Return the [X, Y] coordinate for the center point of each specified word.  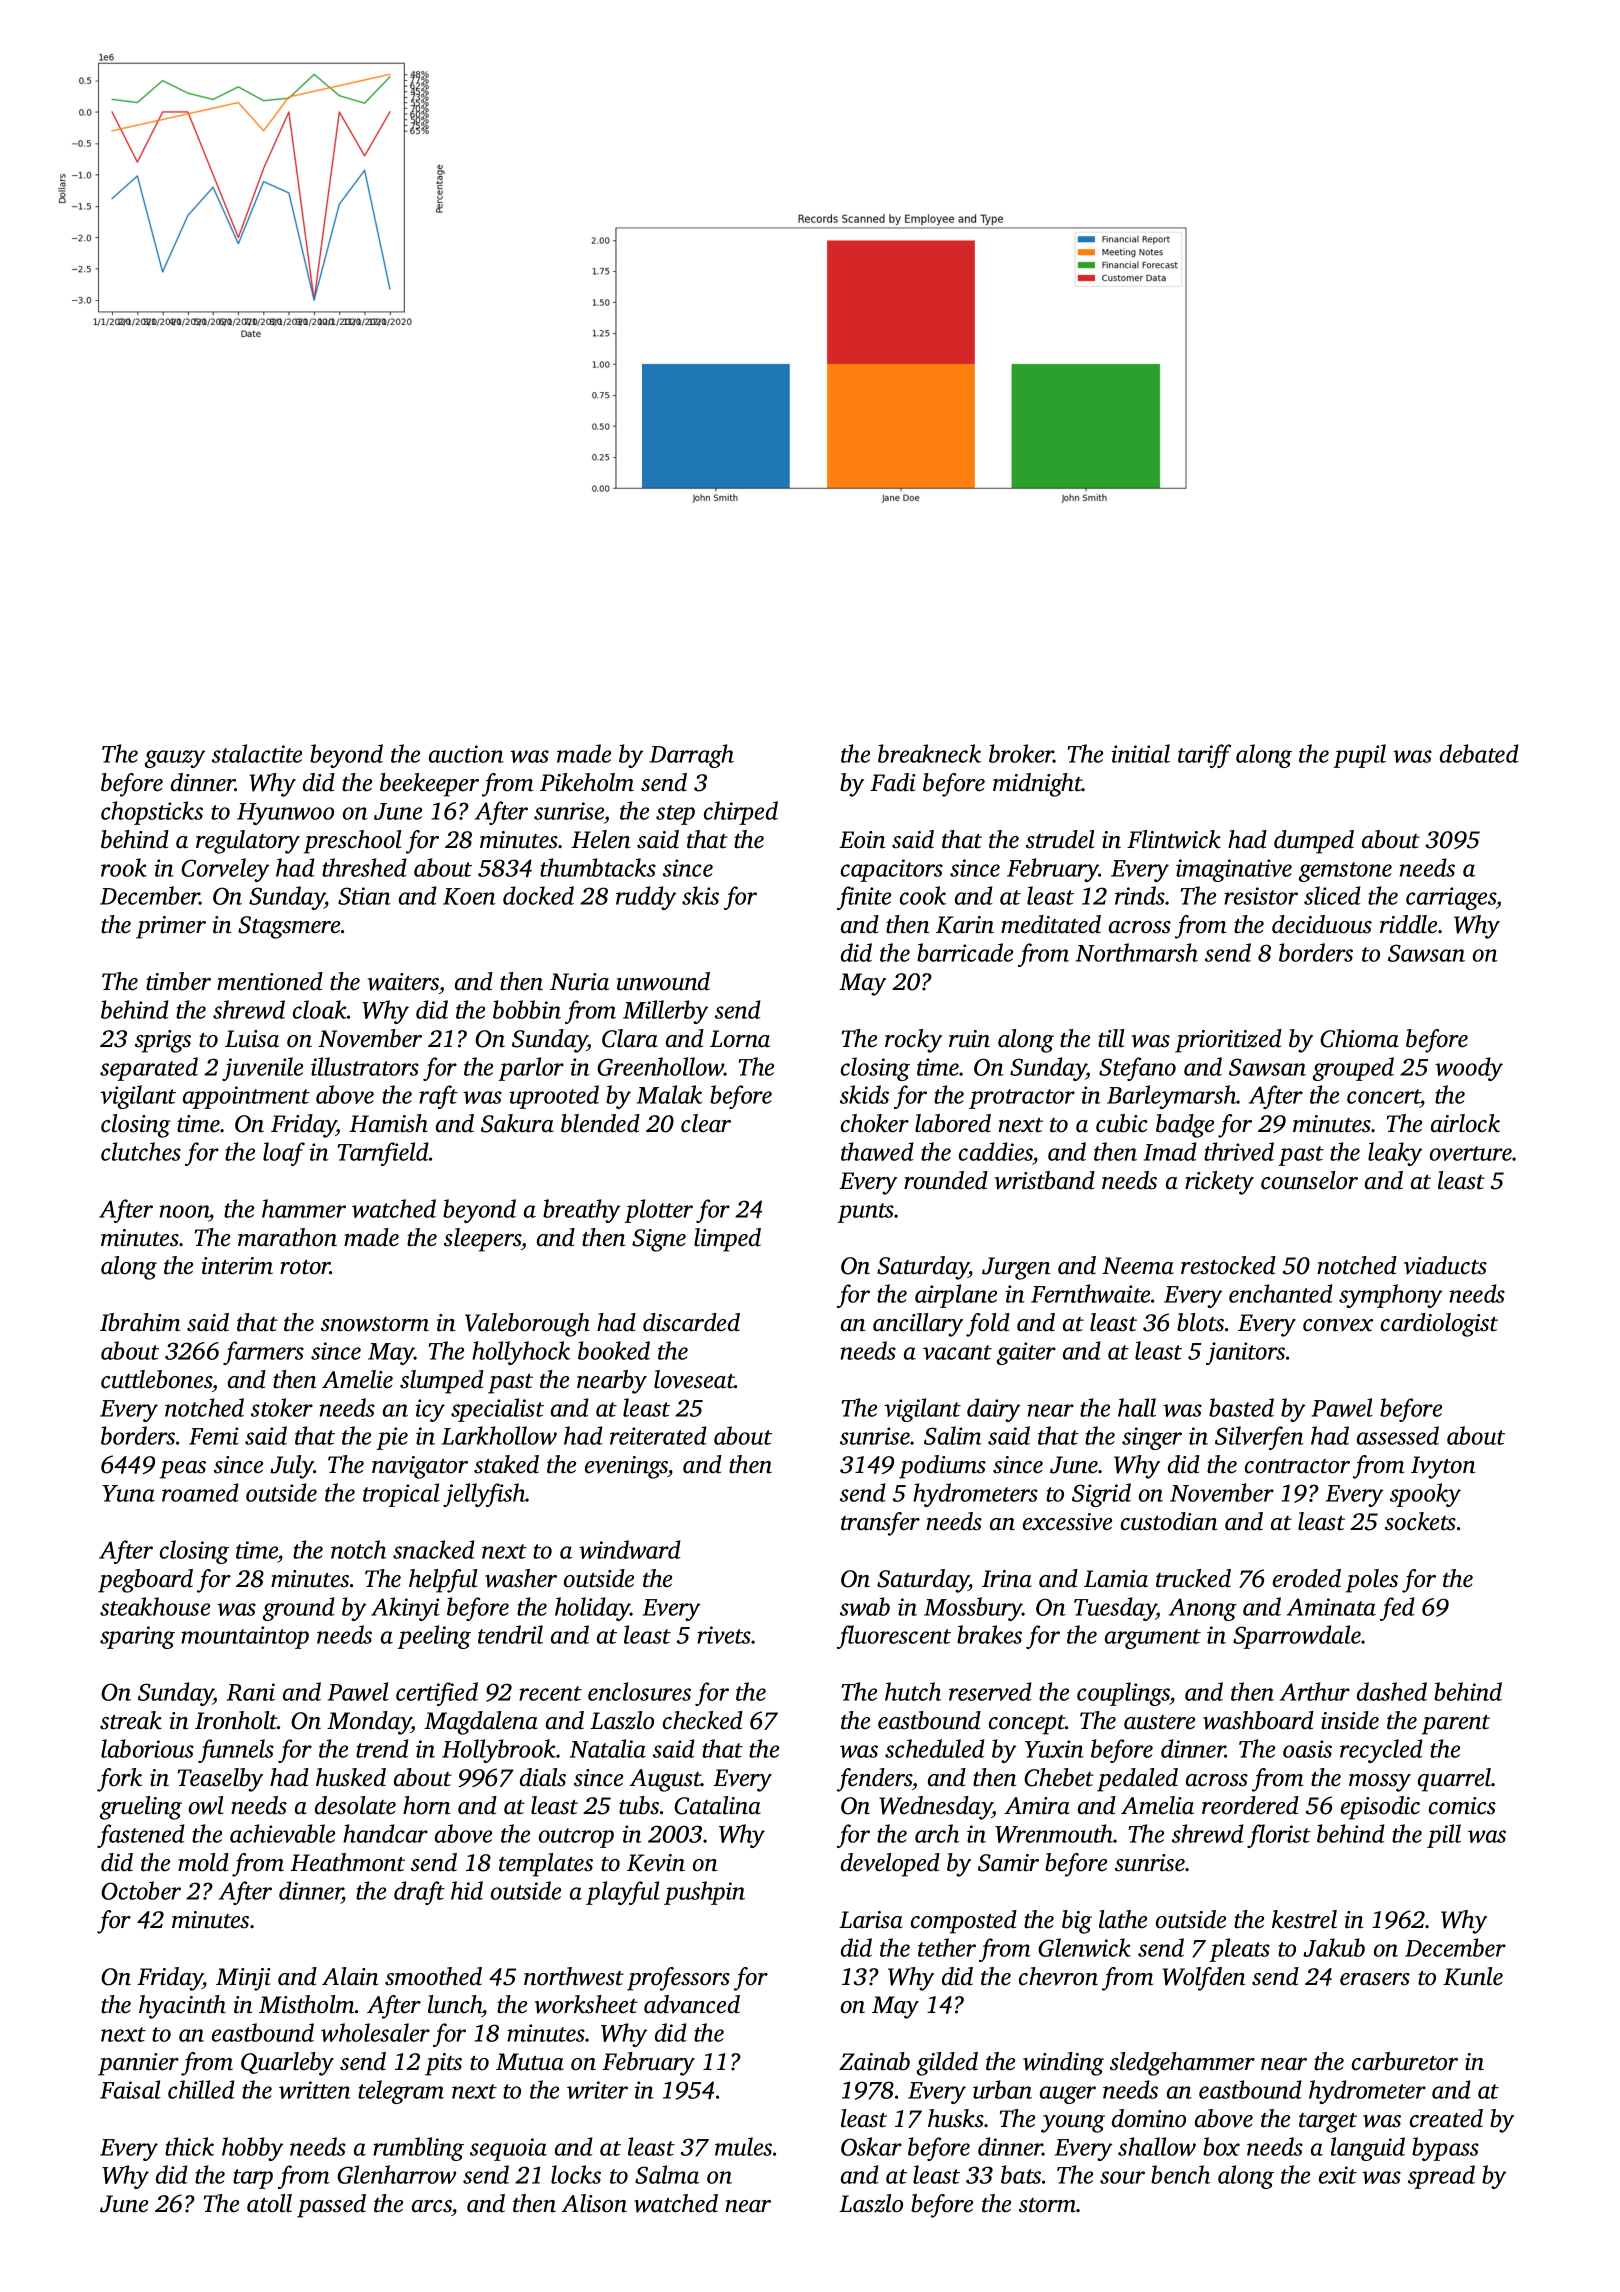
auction [466, 754]
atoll [269, 2203]
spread [1441, 2177]
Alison [594, 2203]
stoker [282, 1407]
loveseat [694, 1379]
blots [1200, 1322]
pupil [1359, 756]
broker [1021, 753]
